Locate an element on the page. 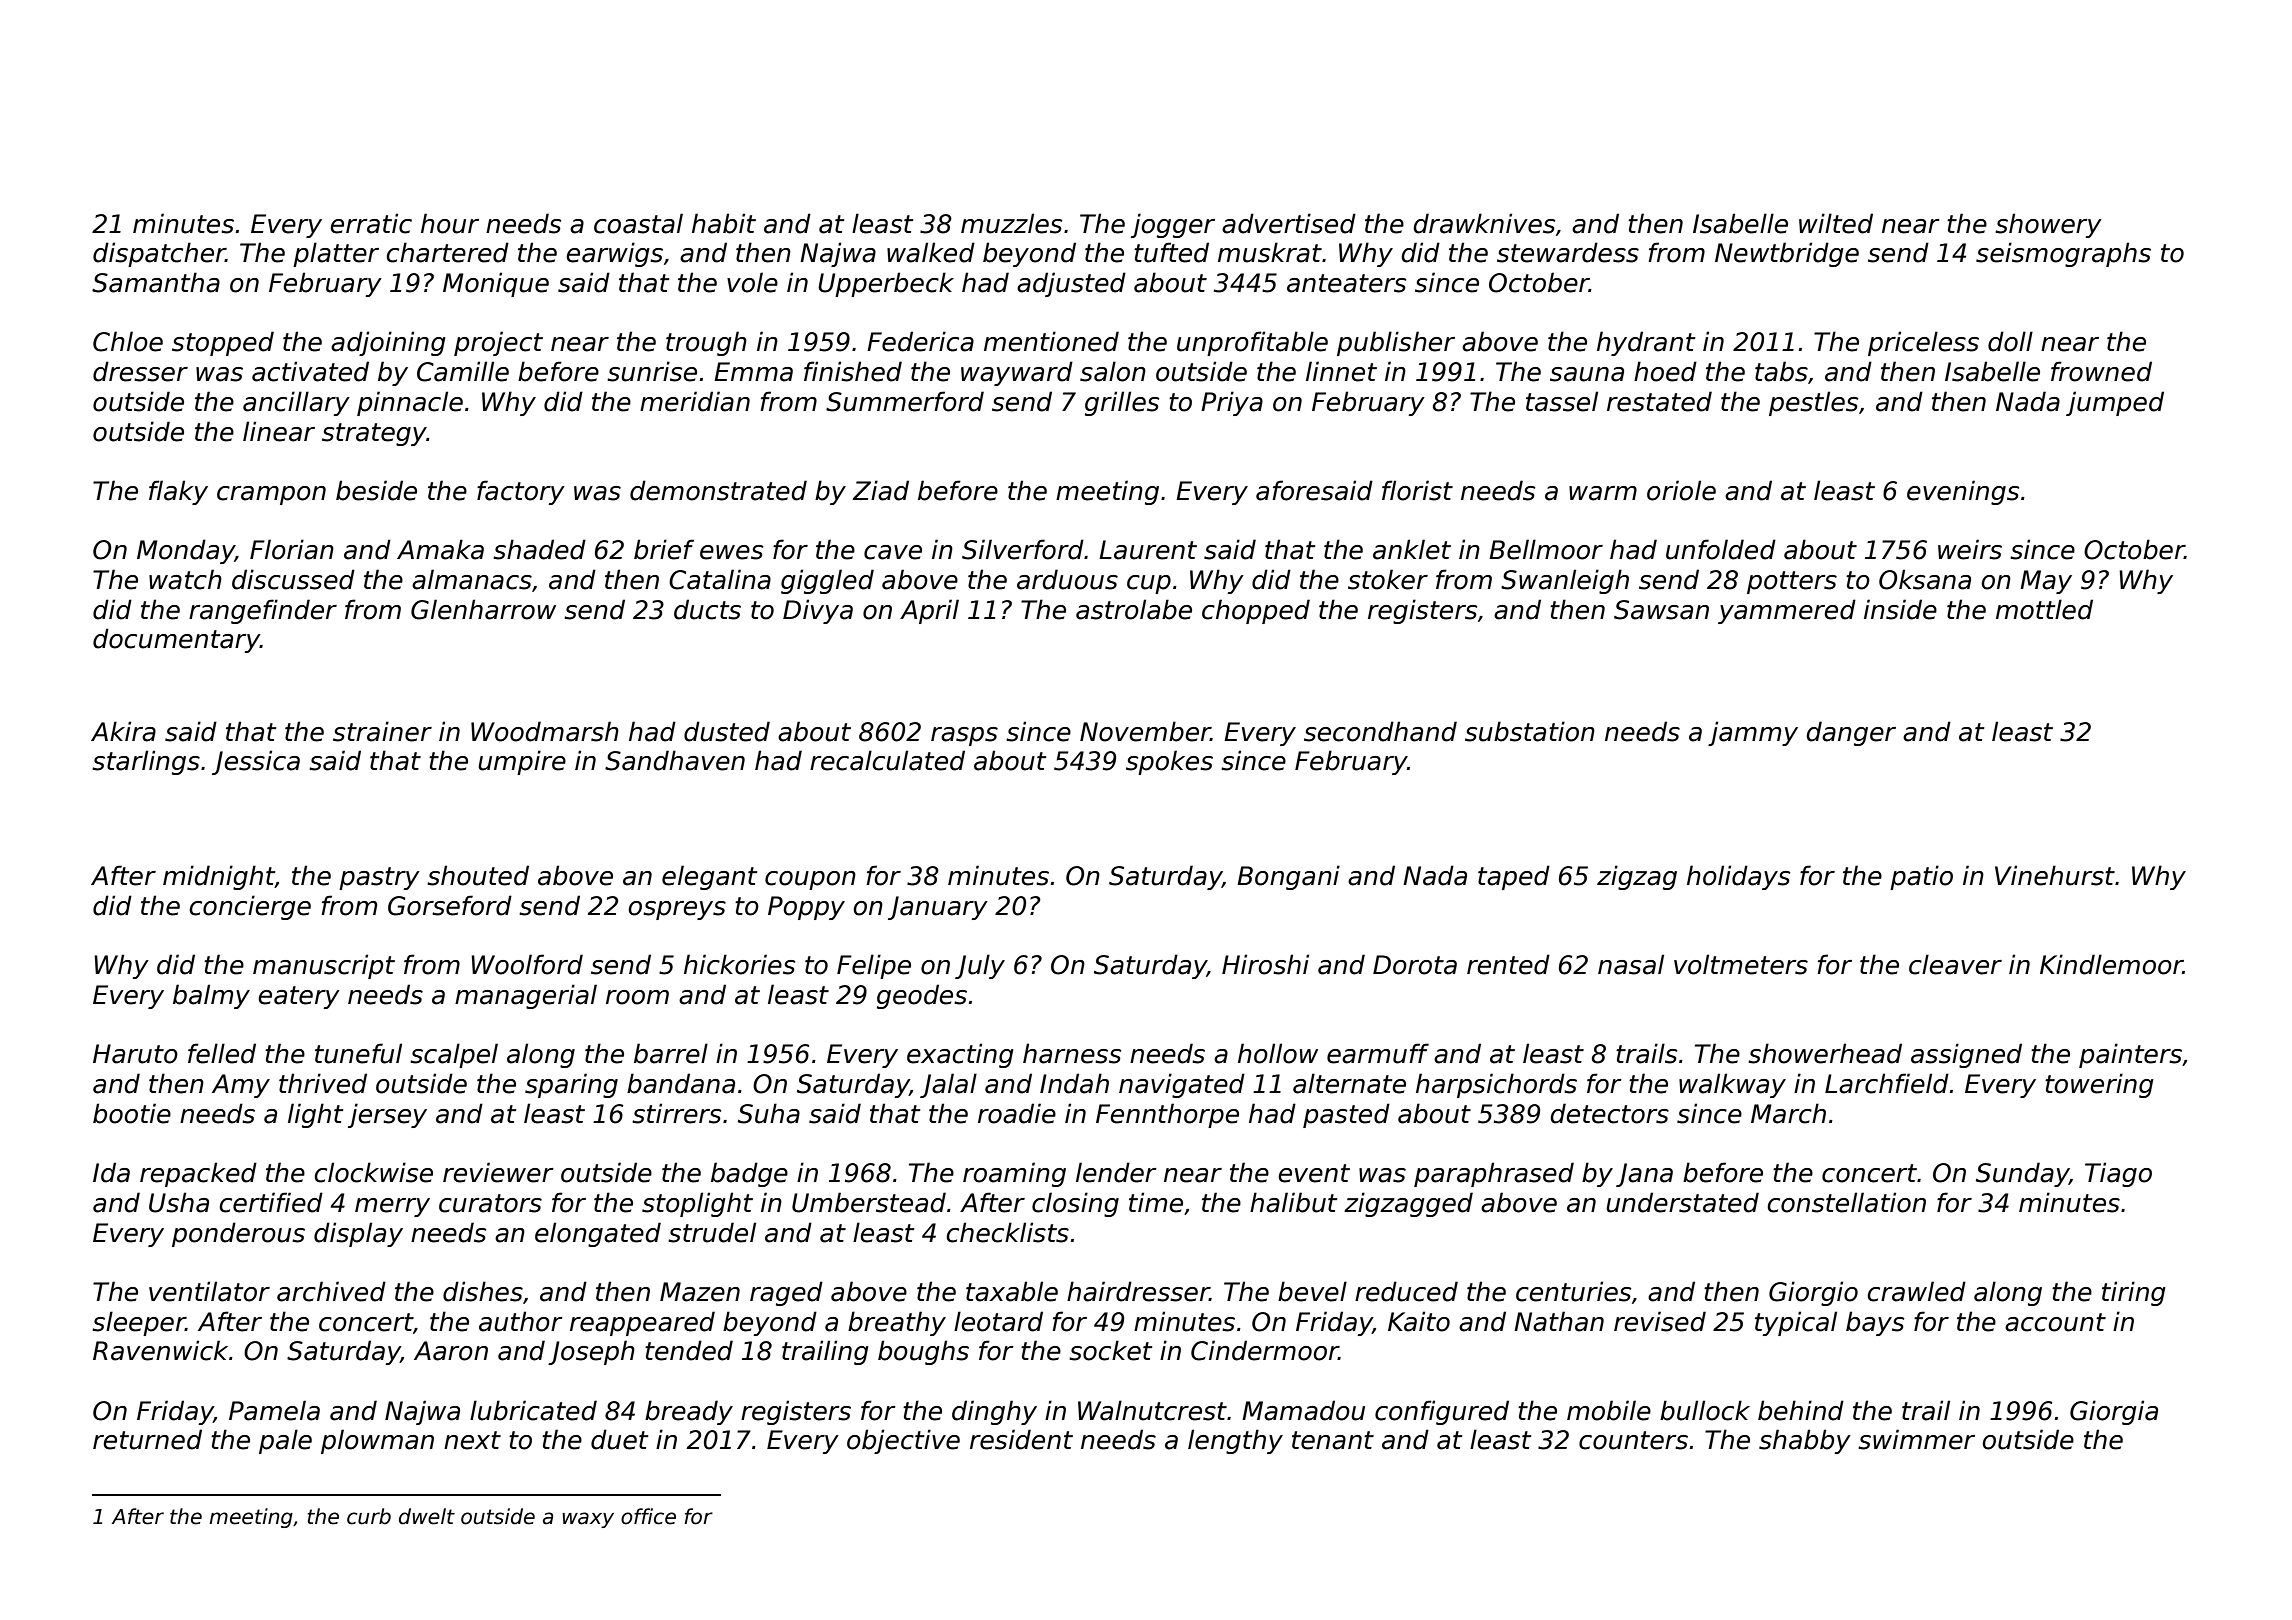 The height and width of the page is (1620, 2292). Fennthorpe is located at coordinates (1167, 1115).
